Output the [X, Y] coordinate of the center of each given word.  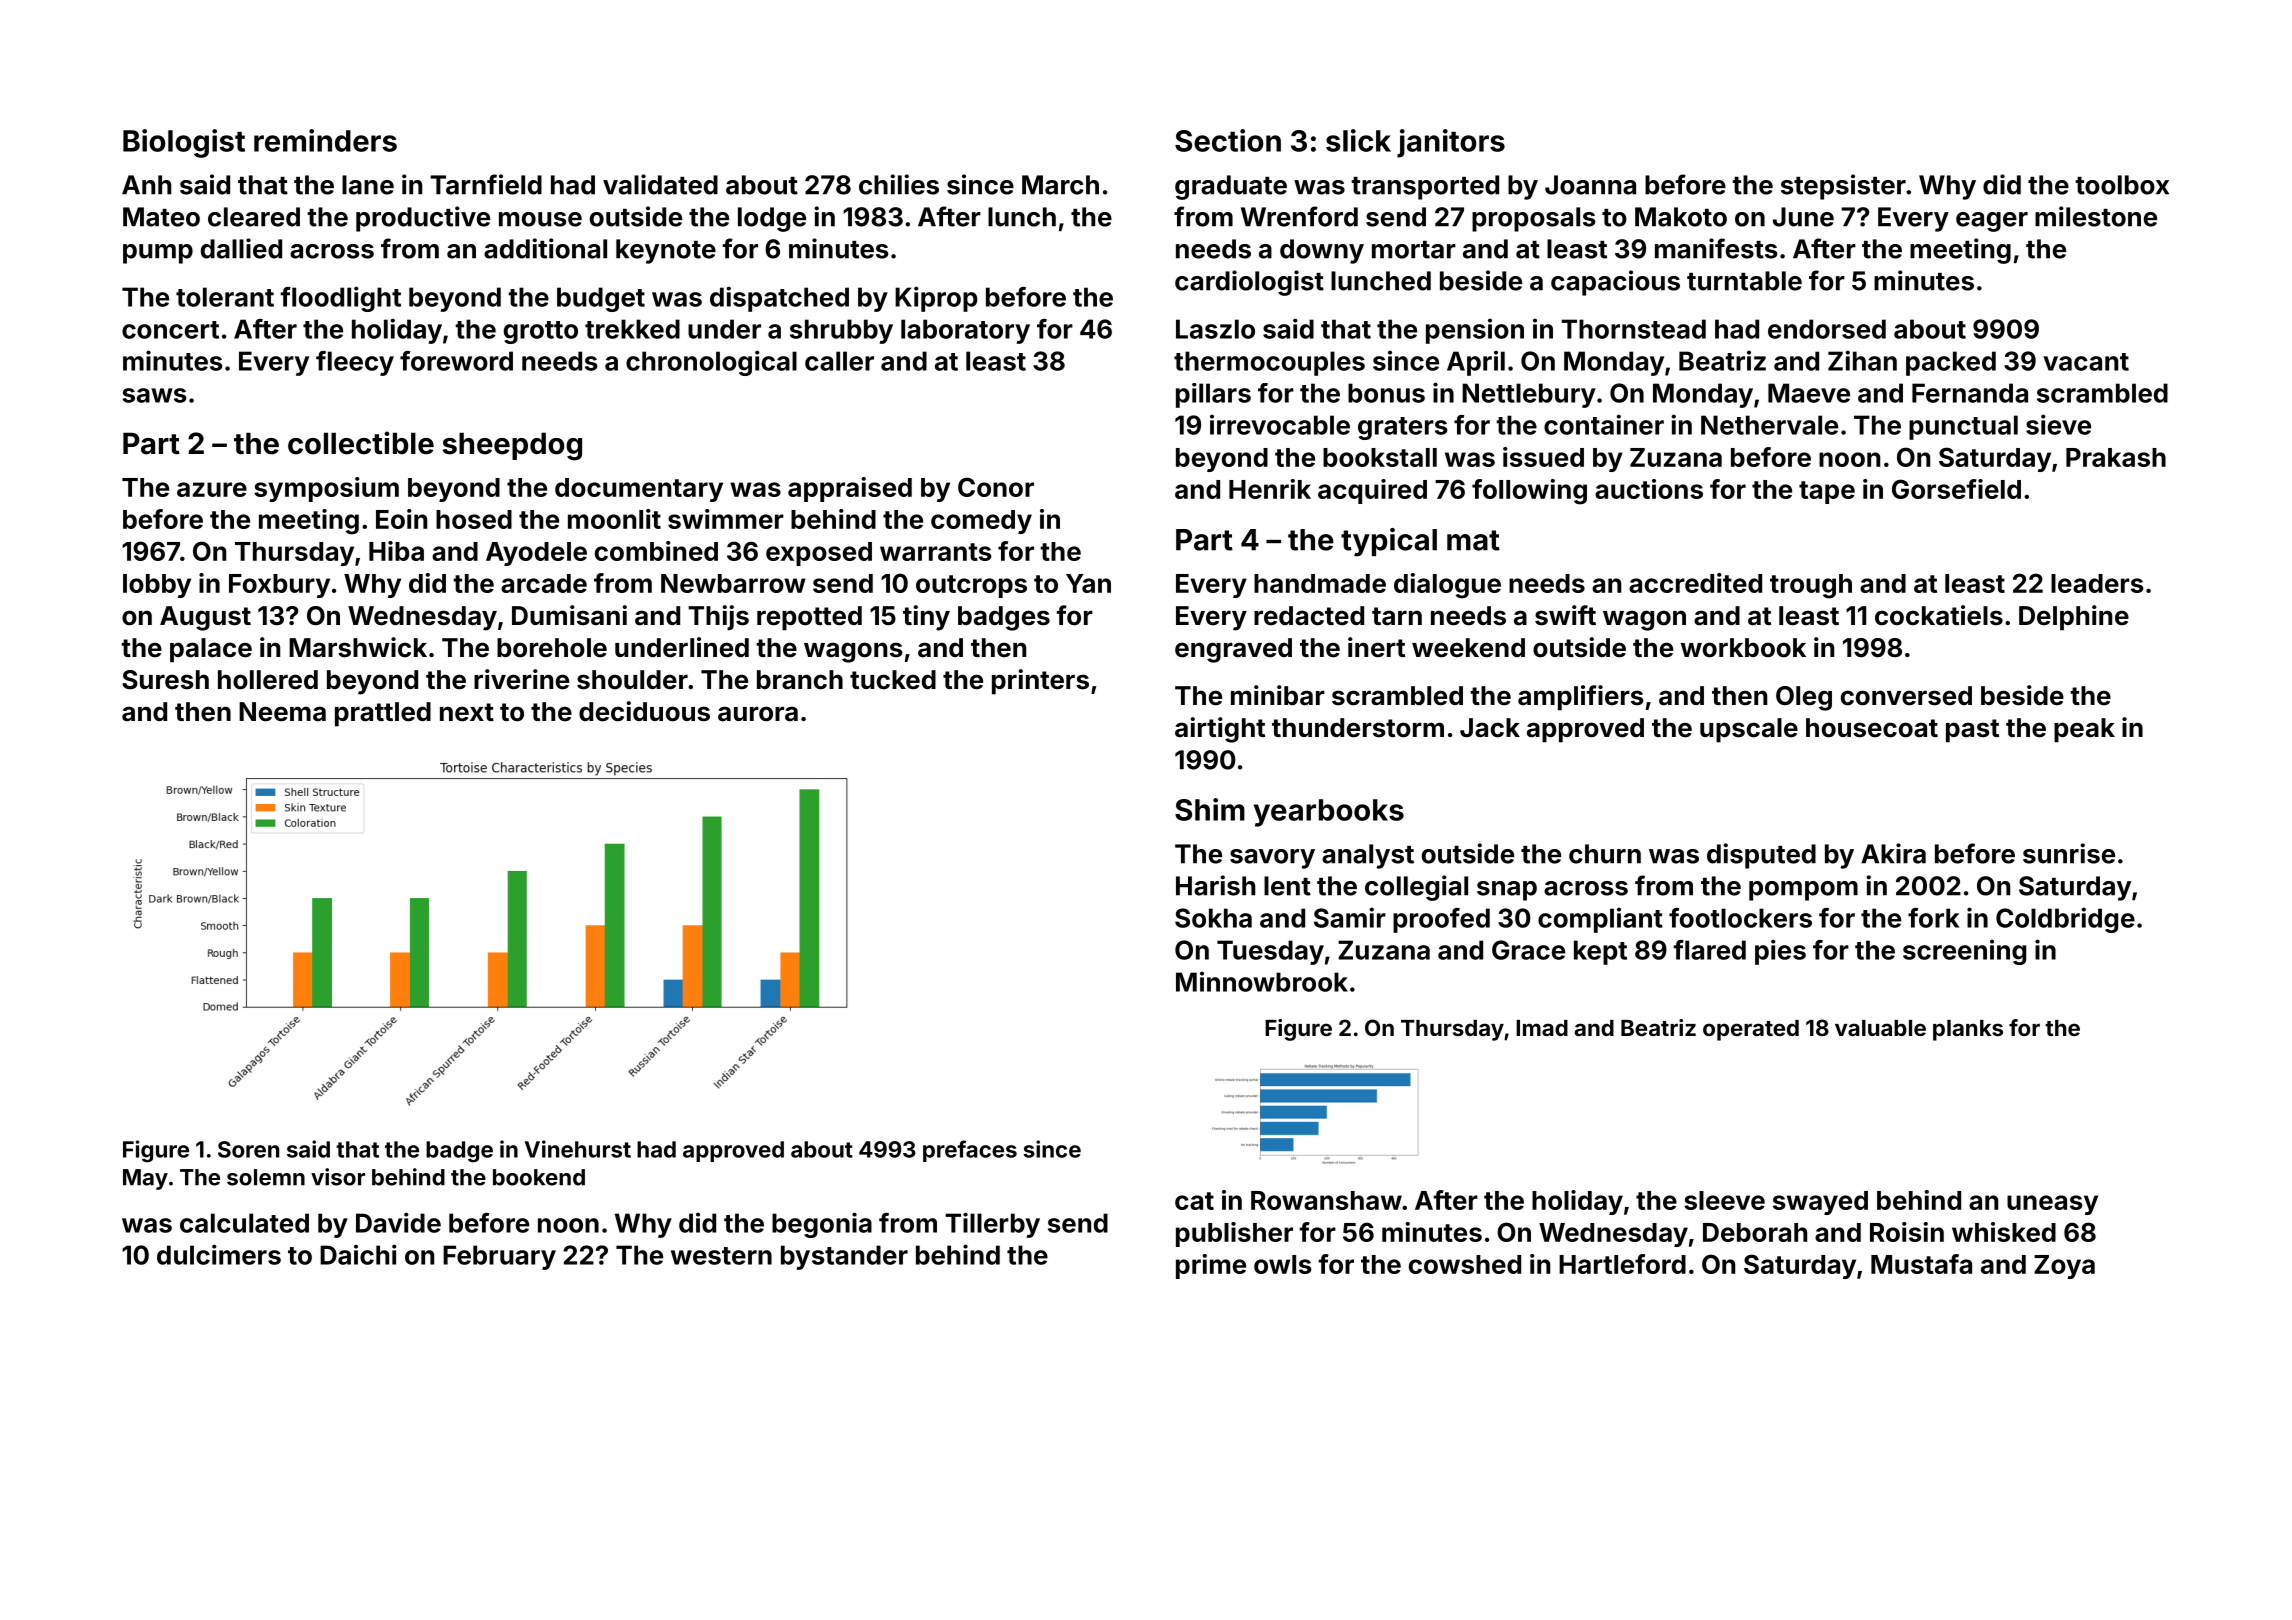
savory [1272, 859]
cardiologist [1249, 283]
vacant [2086, 362]
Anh [146, 185]
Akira [1893, 853]
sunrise [2069, 853]
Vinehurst [578, 1149]
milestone [2096, 216]
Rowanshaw [1326, 1200]
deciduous [644, 711]
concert [170, 330]
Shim [1210, 809]
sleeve [1724, 1200]
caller [839, 361]
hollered [268, 680]
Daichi [358, 1254]
